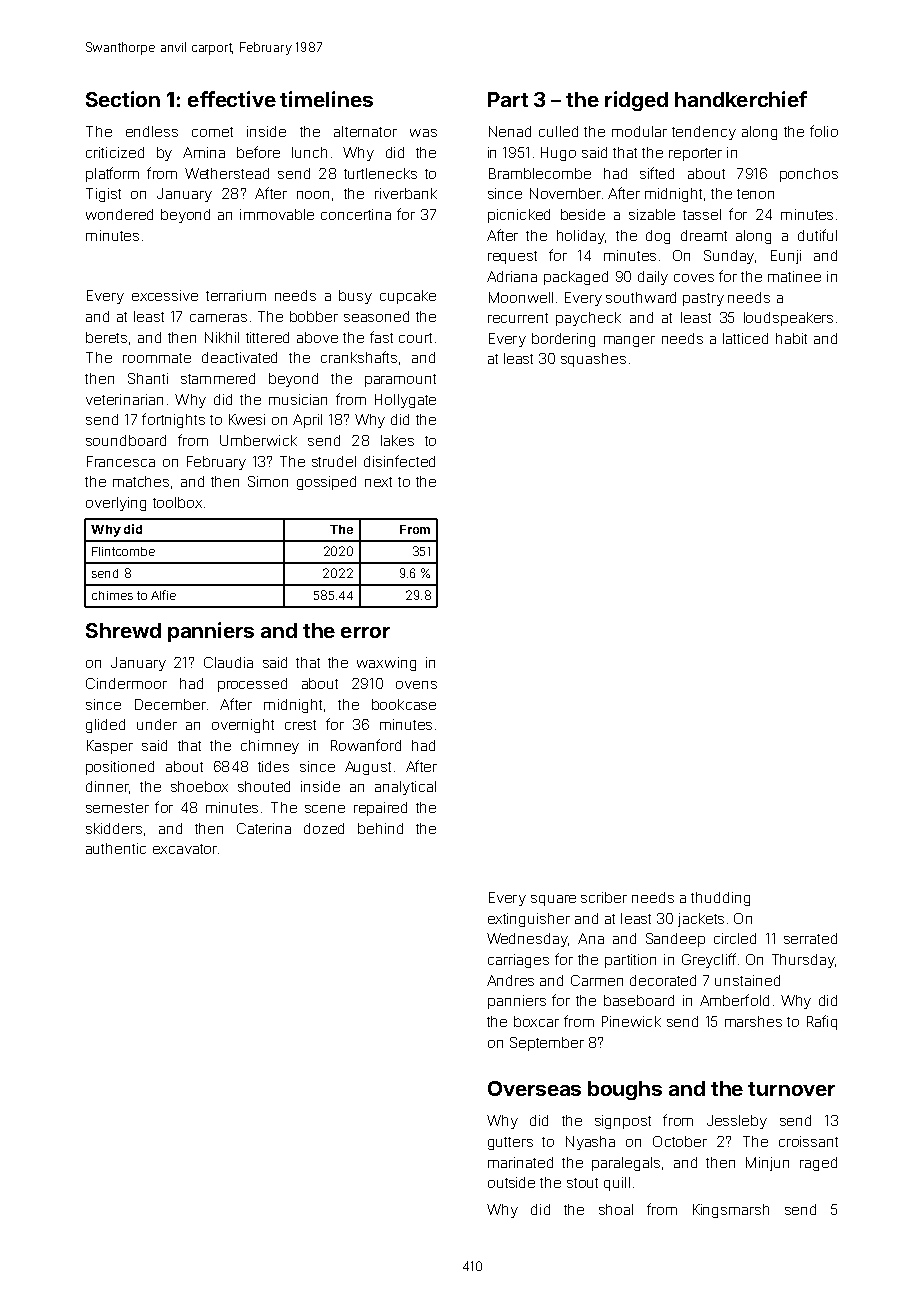 The height and width of the screenshot is (1314, 924). I want to click on shoal, so click(616, 1209).
